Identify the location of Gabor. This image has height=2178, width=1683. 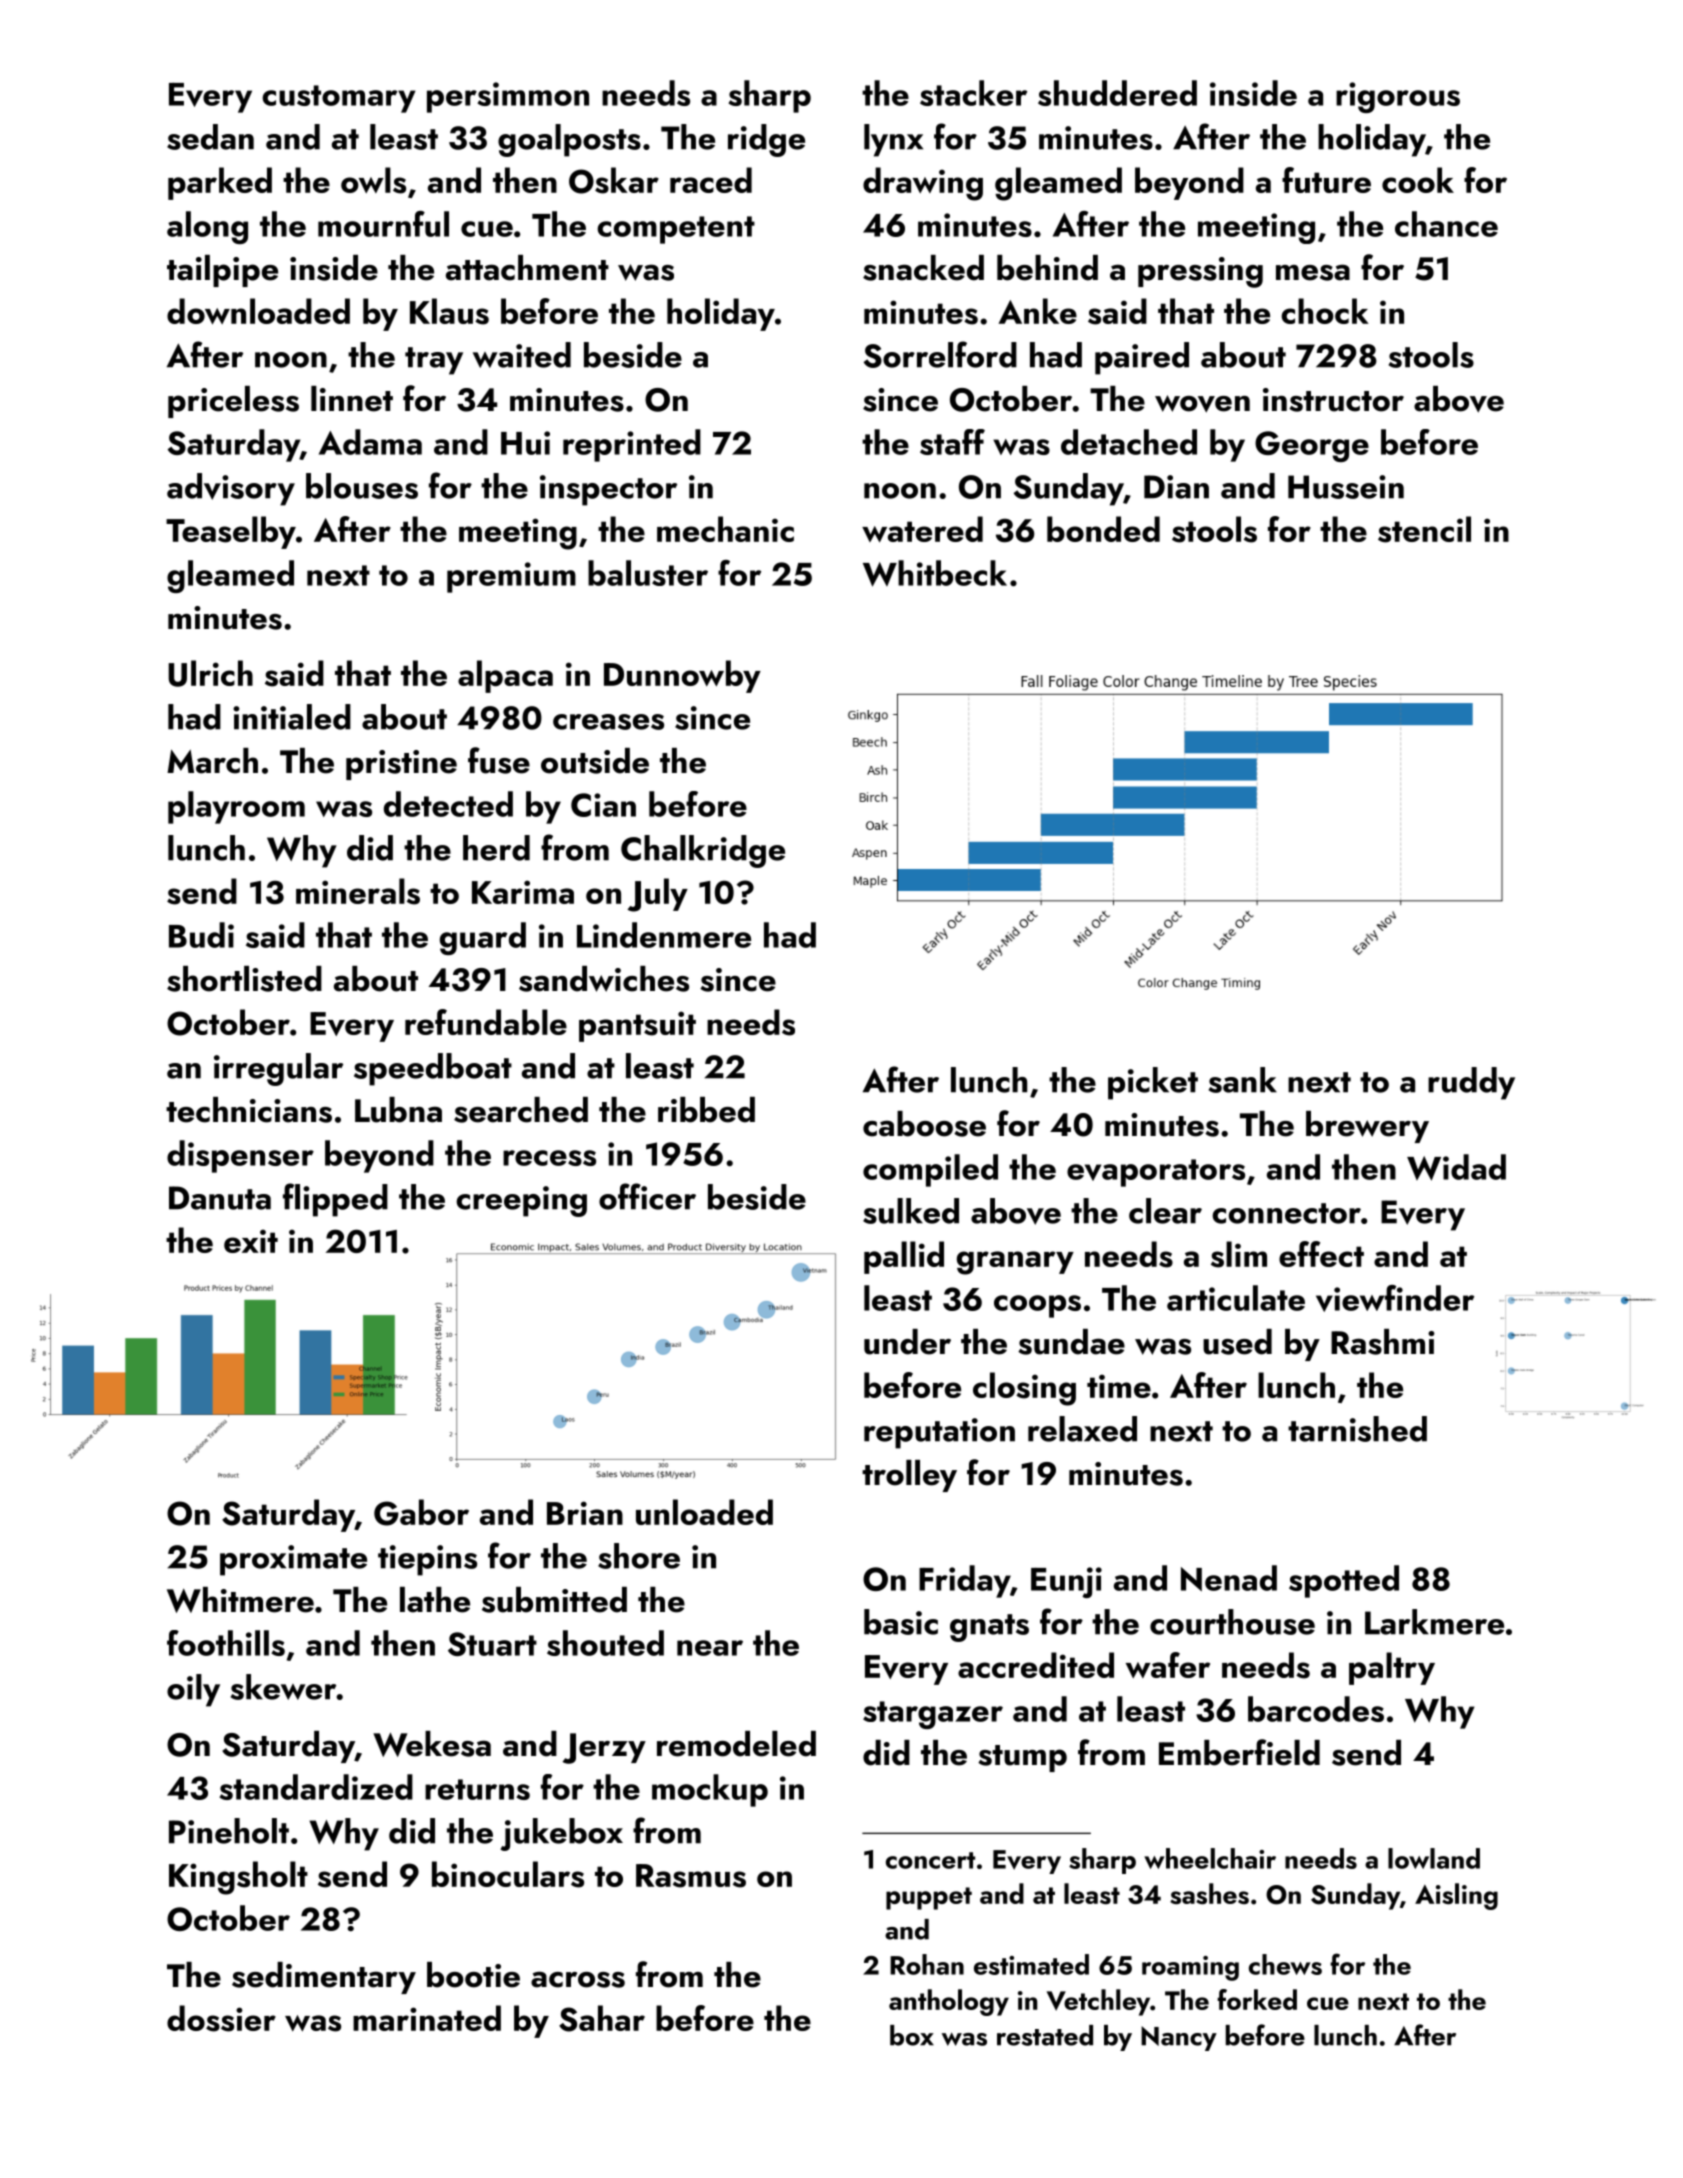
(421, 1512).
